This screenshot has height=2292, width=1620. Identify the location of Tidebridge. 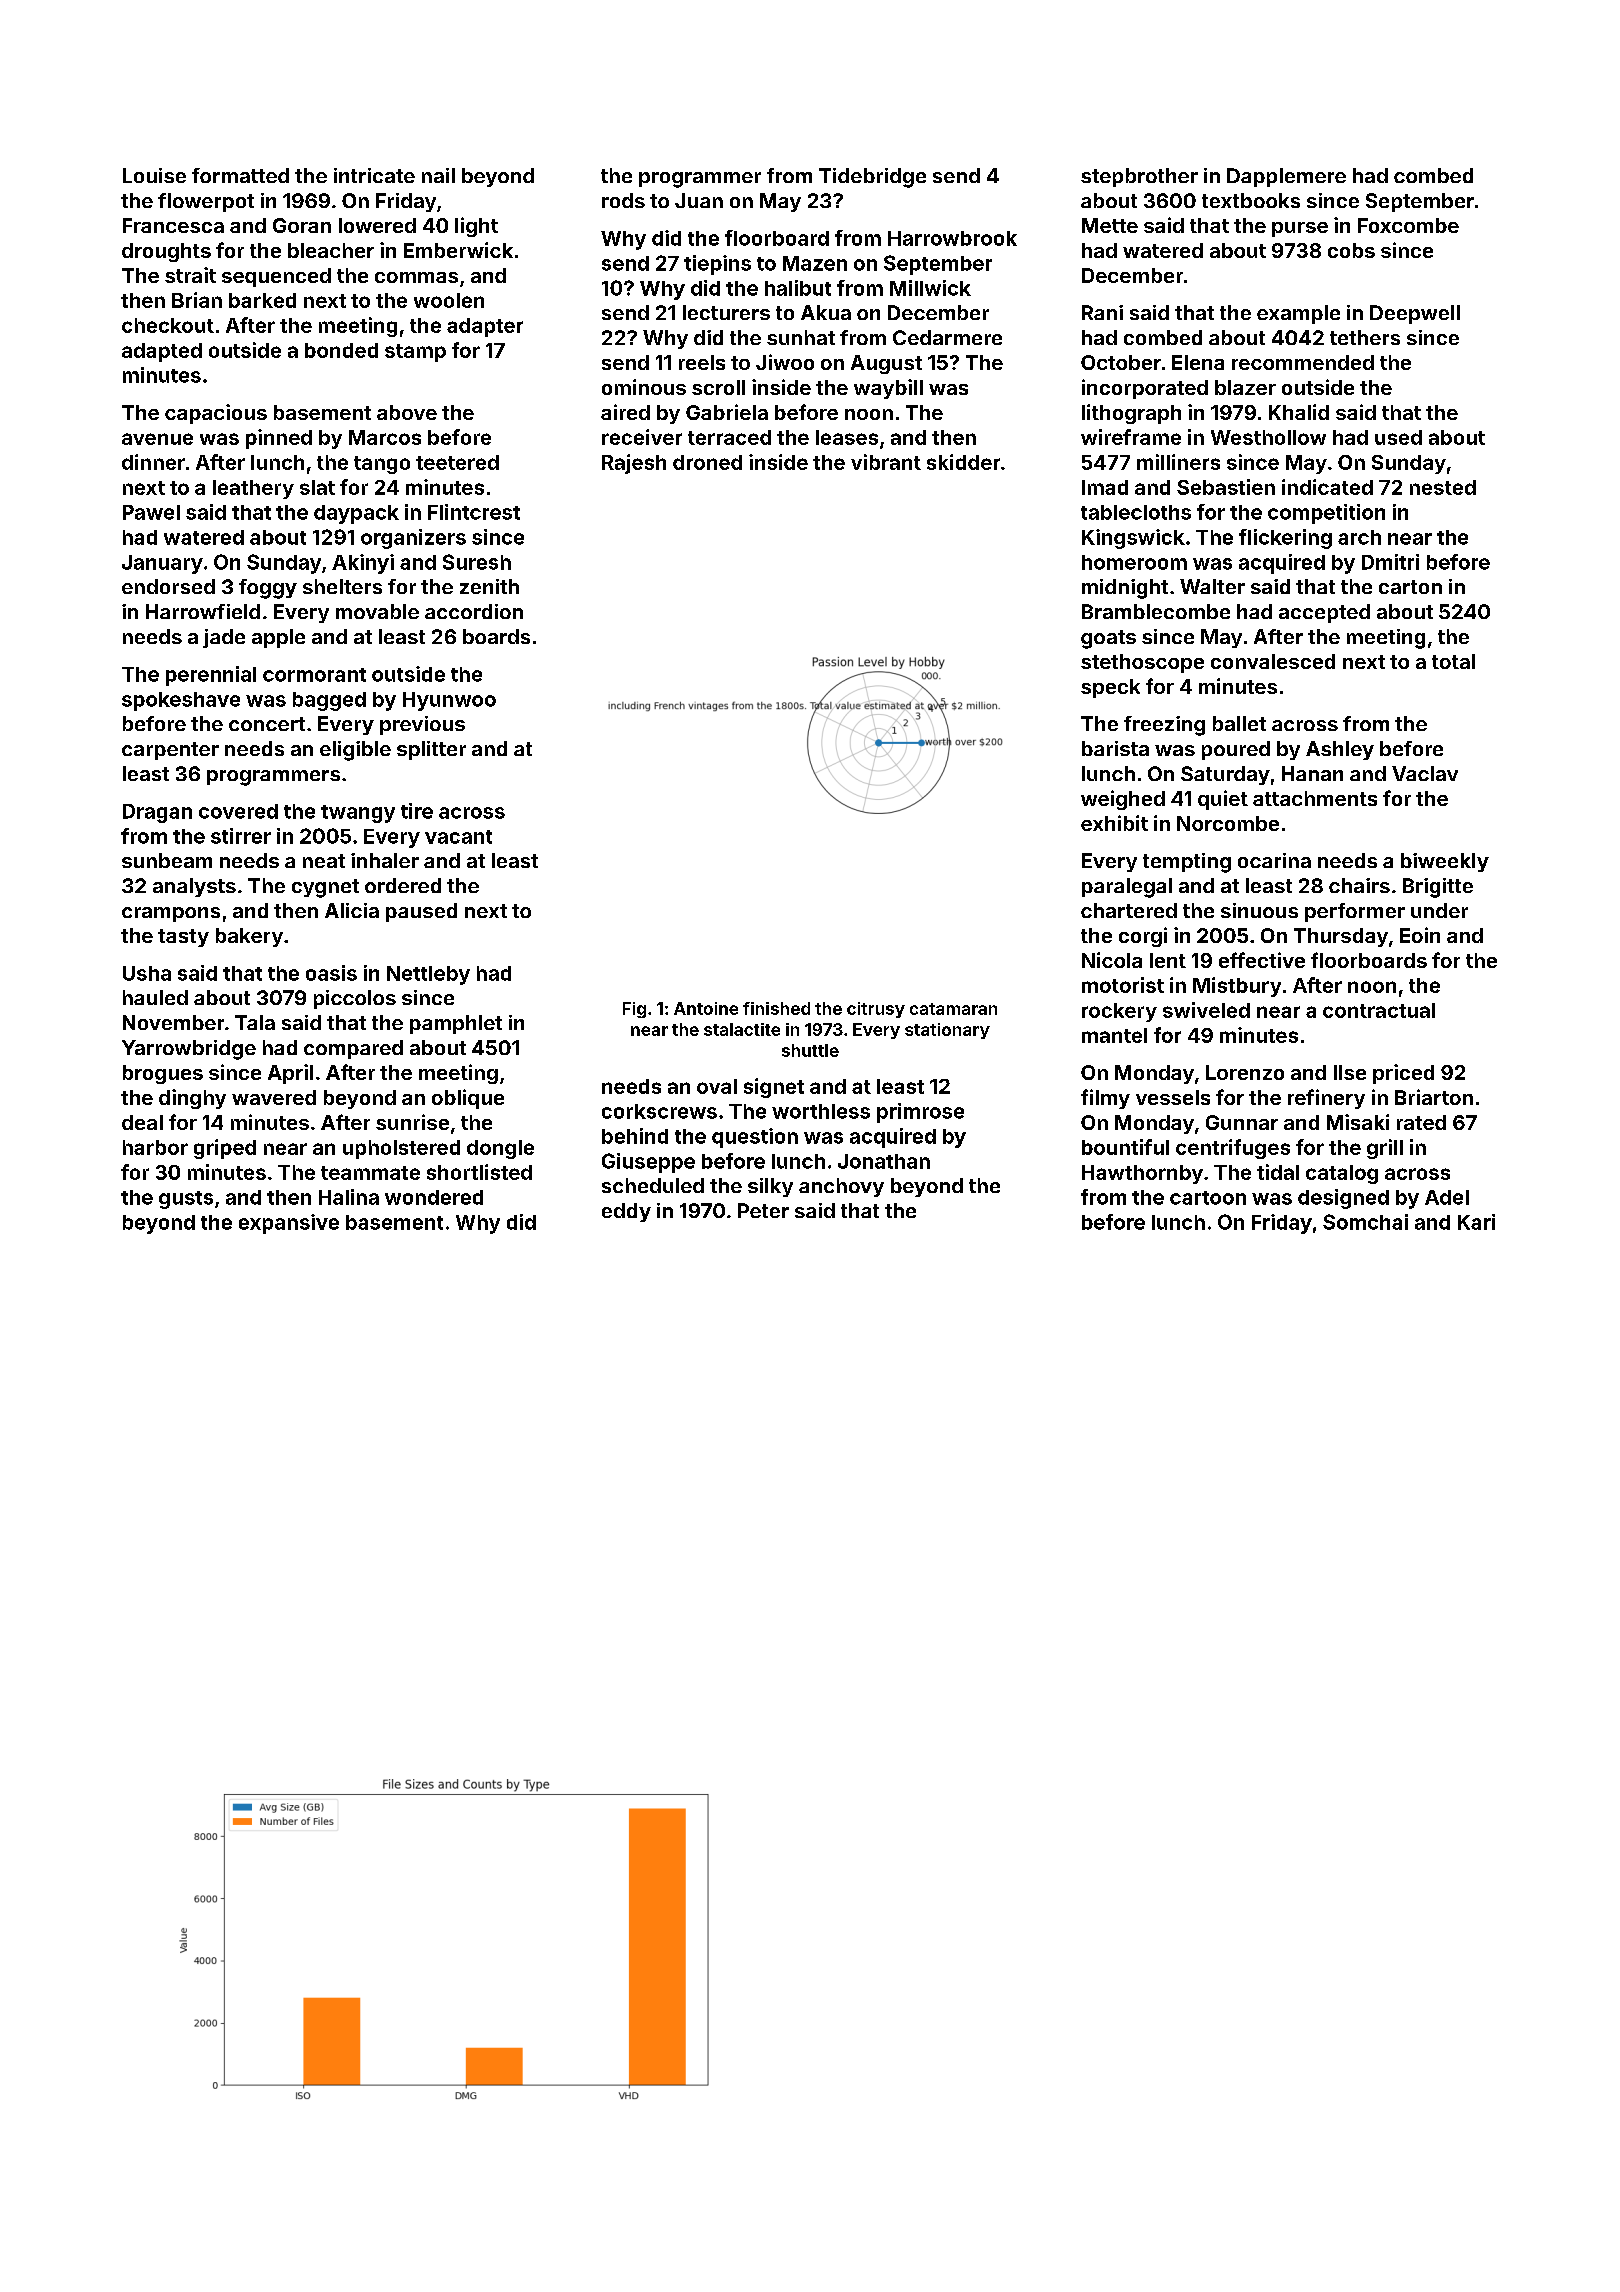
(872, 178).
